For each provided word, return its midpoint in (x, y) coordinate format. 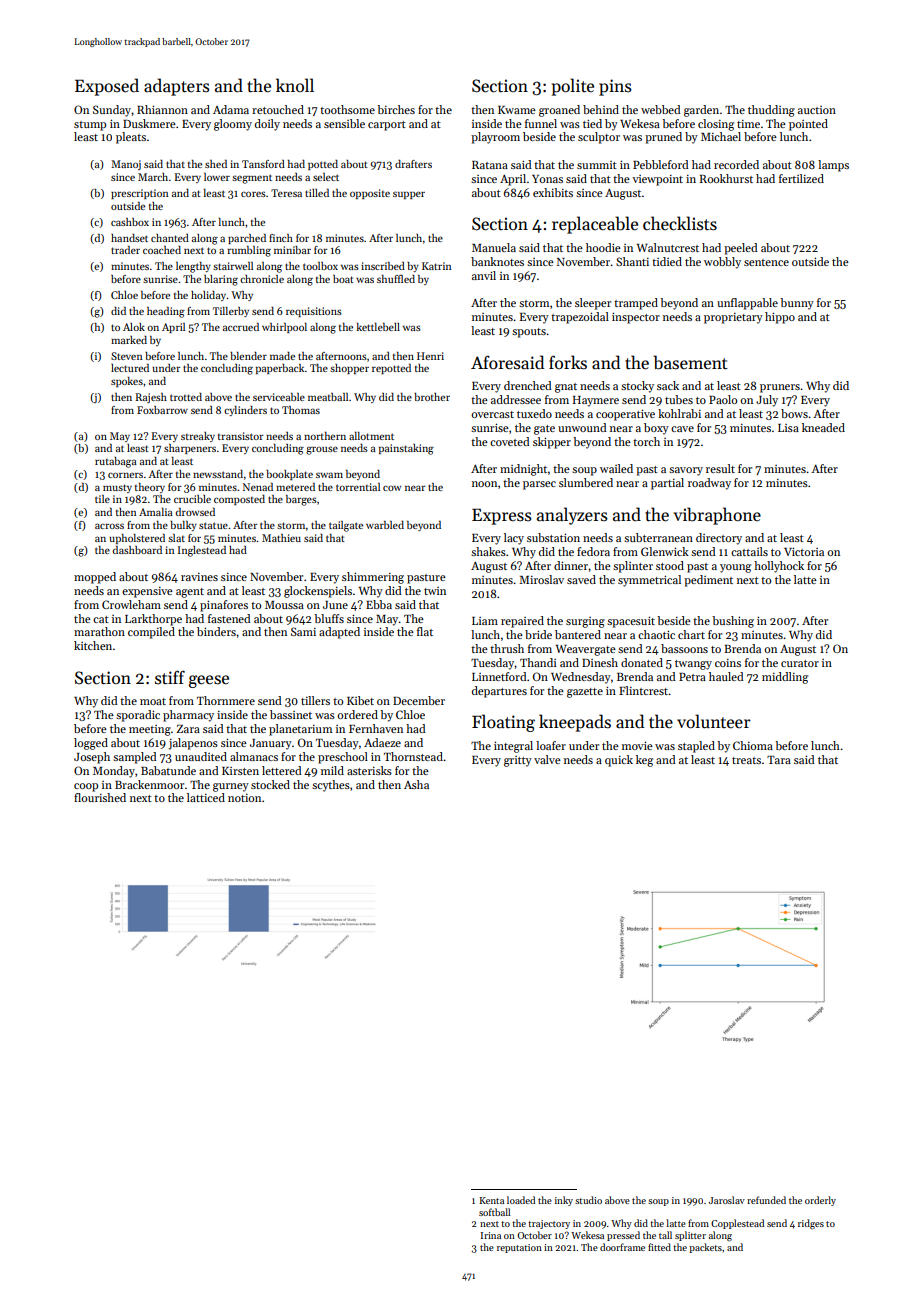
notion (244, 798)
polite (573, 87)
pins (615, 87)
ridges (811, 1224)
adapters (177, 87)
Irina (491, 1235)
